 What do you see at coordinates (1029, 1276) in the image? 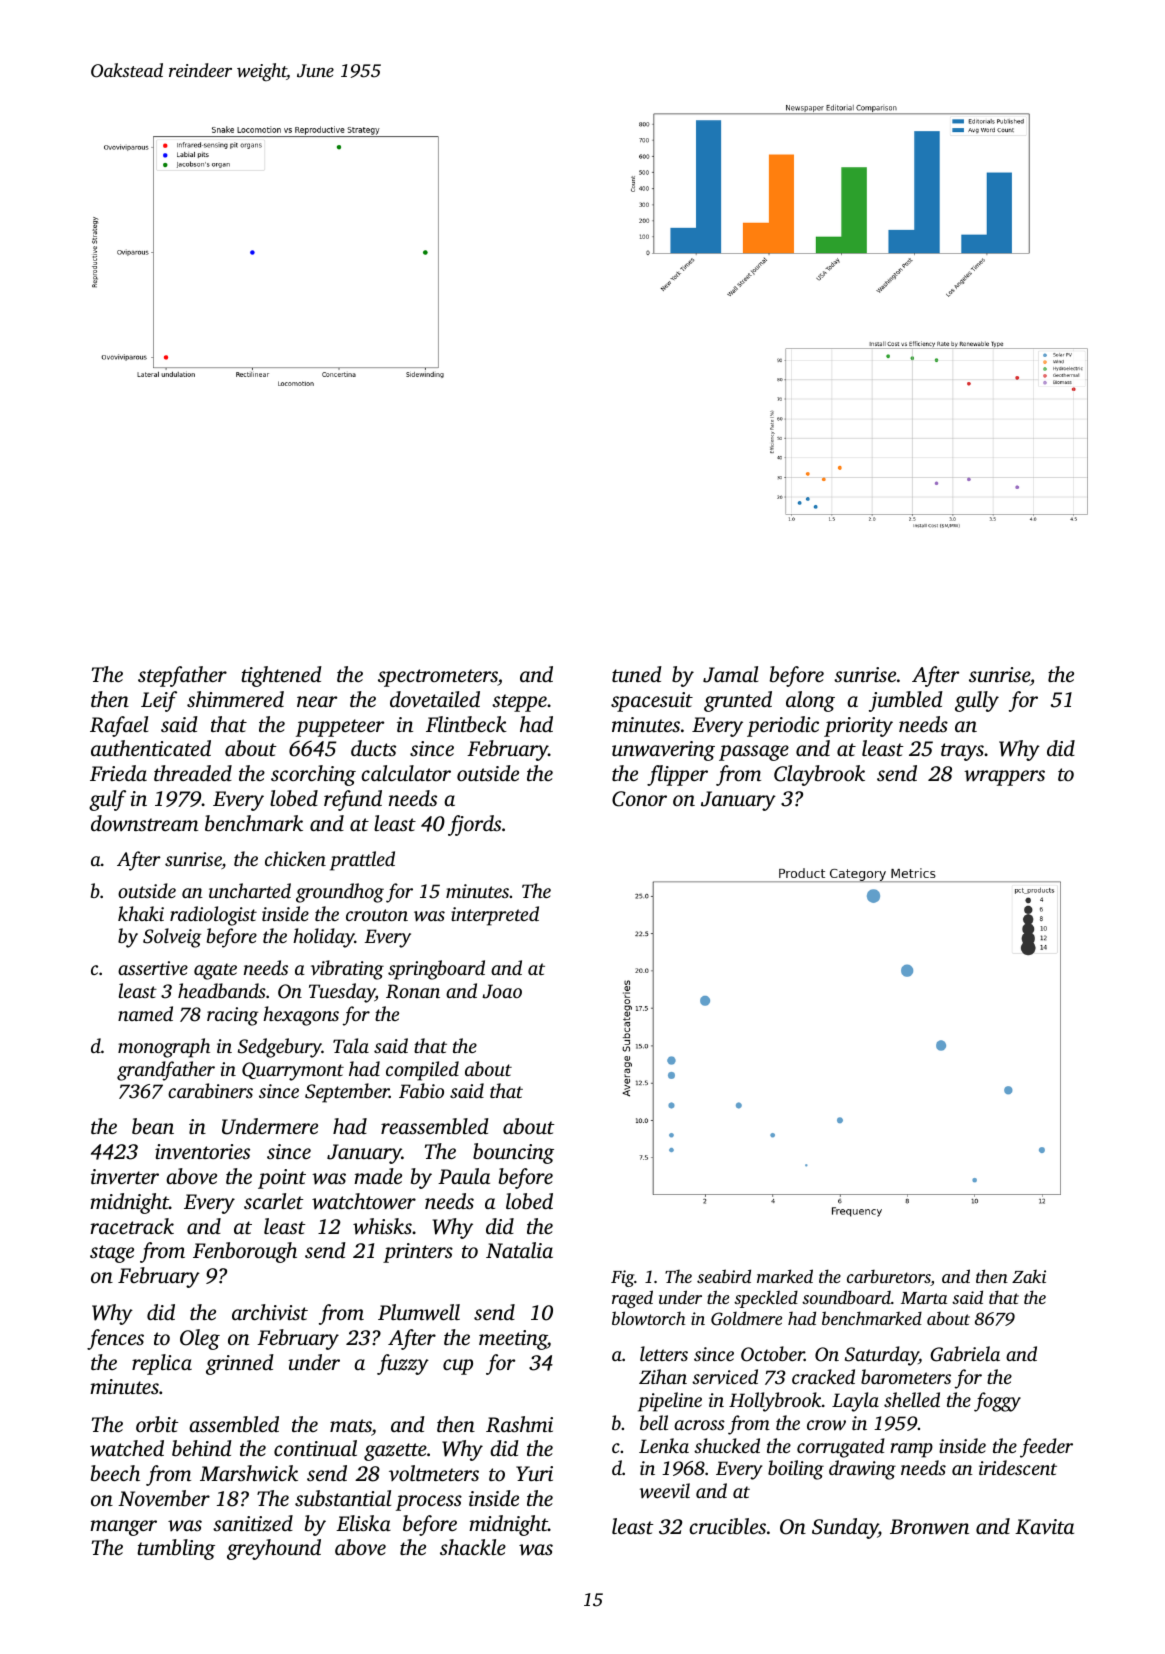
I see `Zaki` at bounding box center [1029, 1276].
